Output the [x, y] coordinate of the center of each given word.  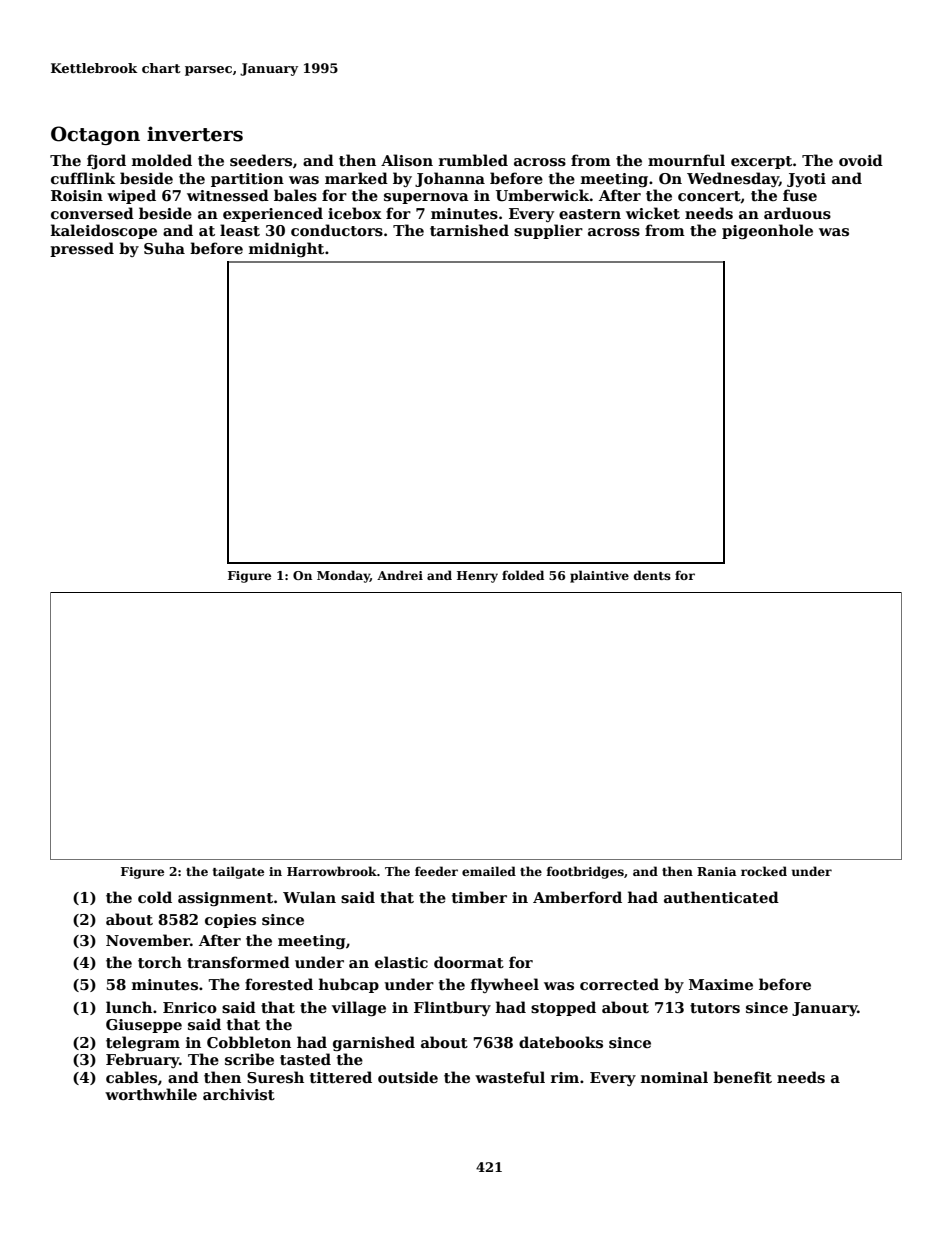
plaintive [599, 576]
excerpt [761, 162]
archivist [239, 1094]
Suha [164, 248]
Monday [343, 576]
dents [652, 575]
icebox [355, 213]
